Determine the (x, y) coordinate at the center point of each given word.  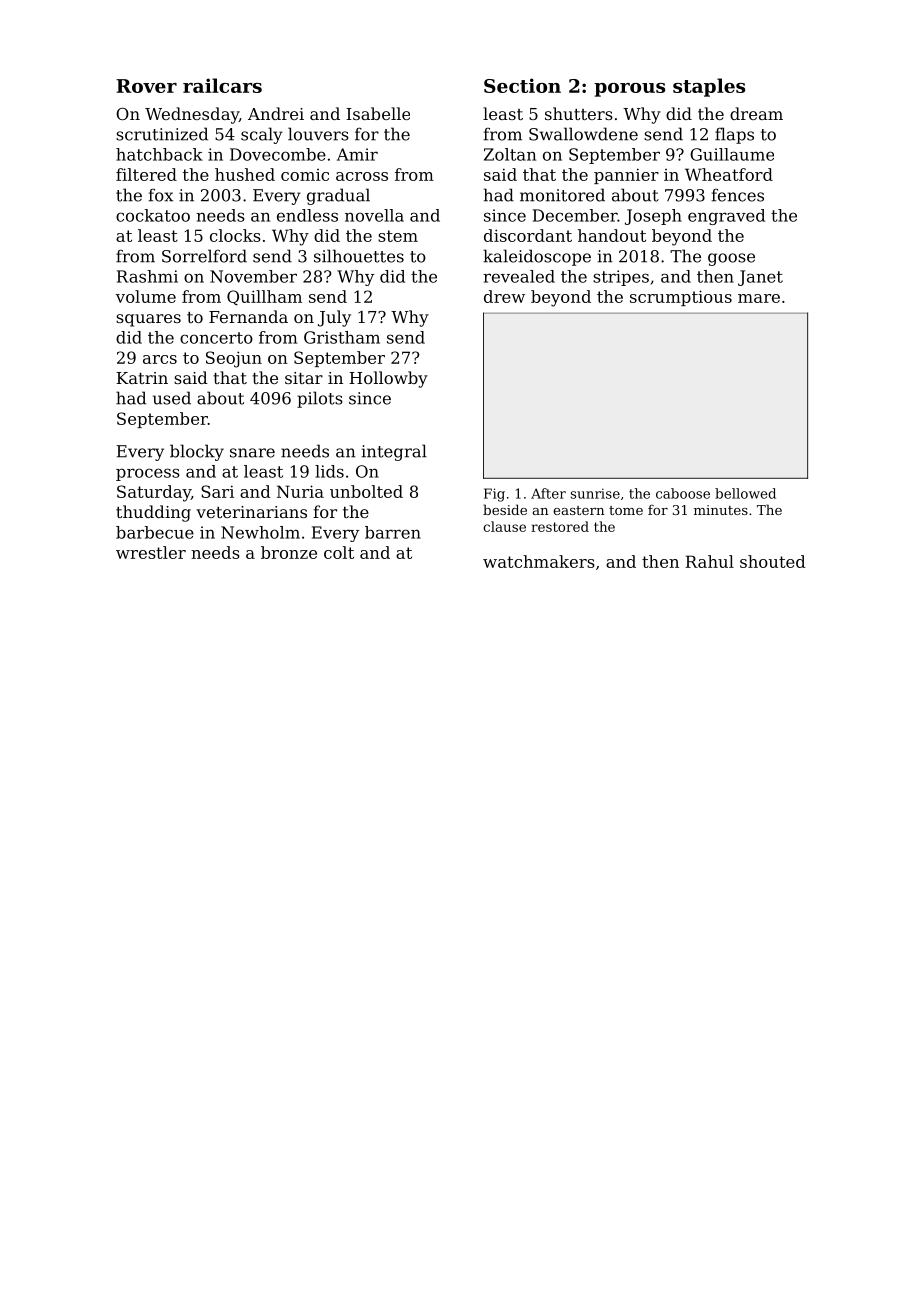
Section (522, 85)
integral (394, 452)
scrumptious (681, 298)
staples (709, 87)
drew (504, 296)
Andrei (276, 113)
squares (148, 320)
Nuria (300, 491)
